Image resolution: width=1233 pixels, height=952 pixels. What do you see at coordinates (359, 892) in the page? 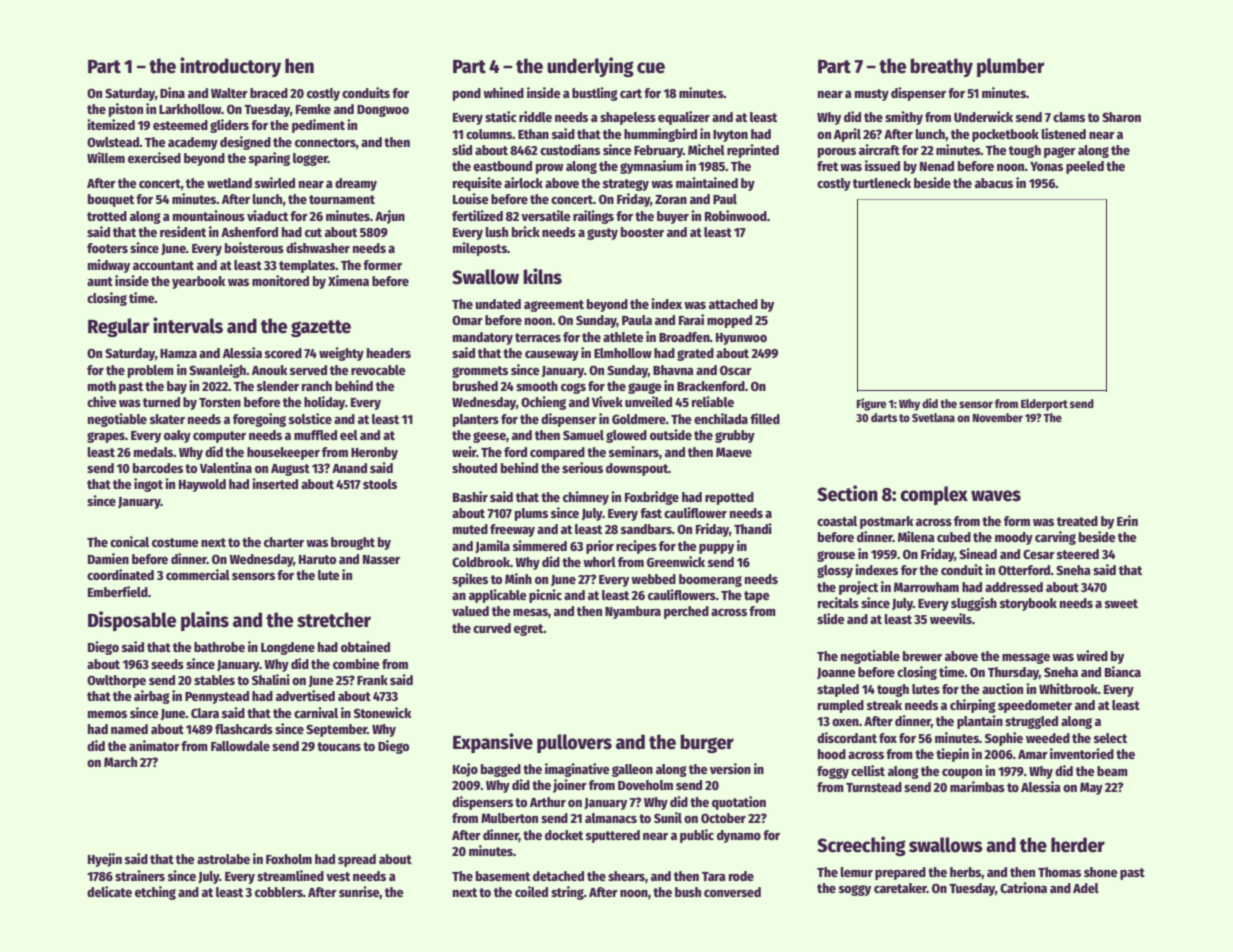
I see `sunrise` at bounding box center [359, 892].
